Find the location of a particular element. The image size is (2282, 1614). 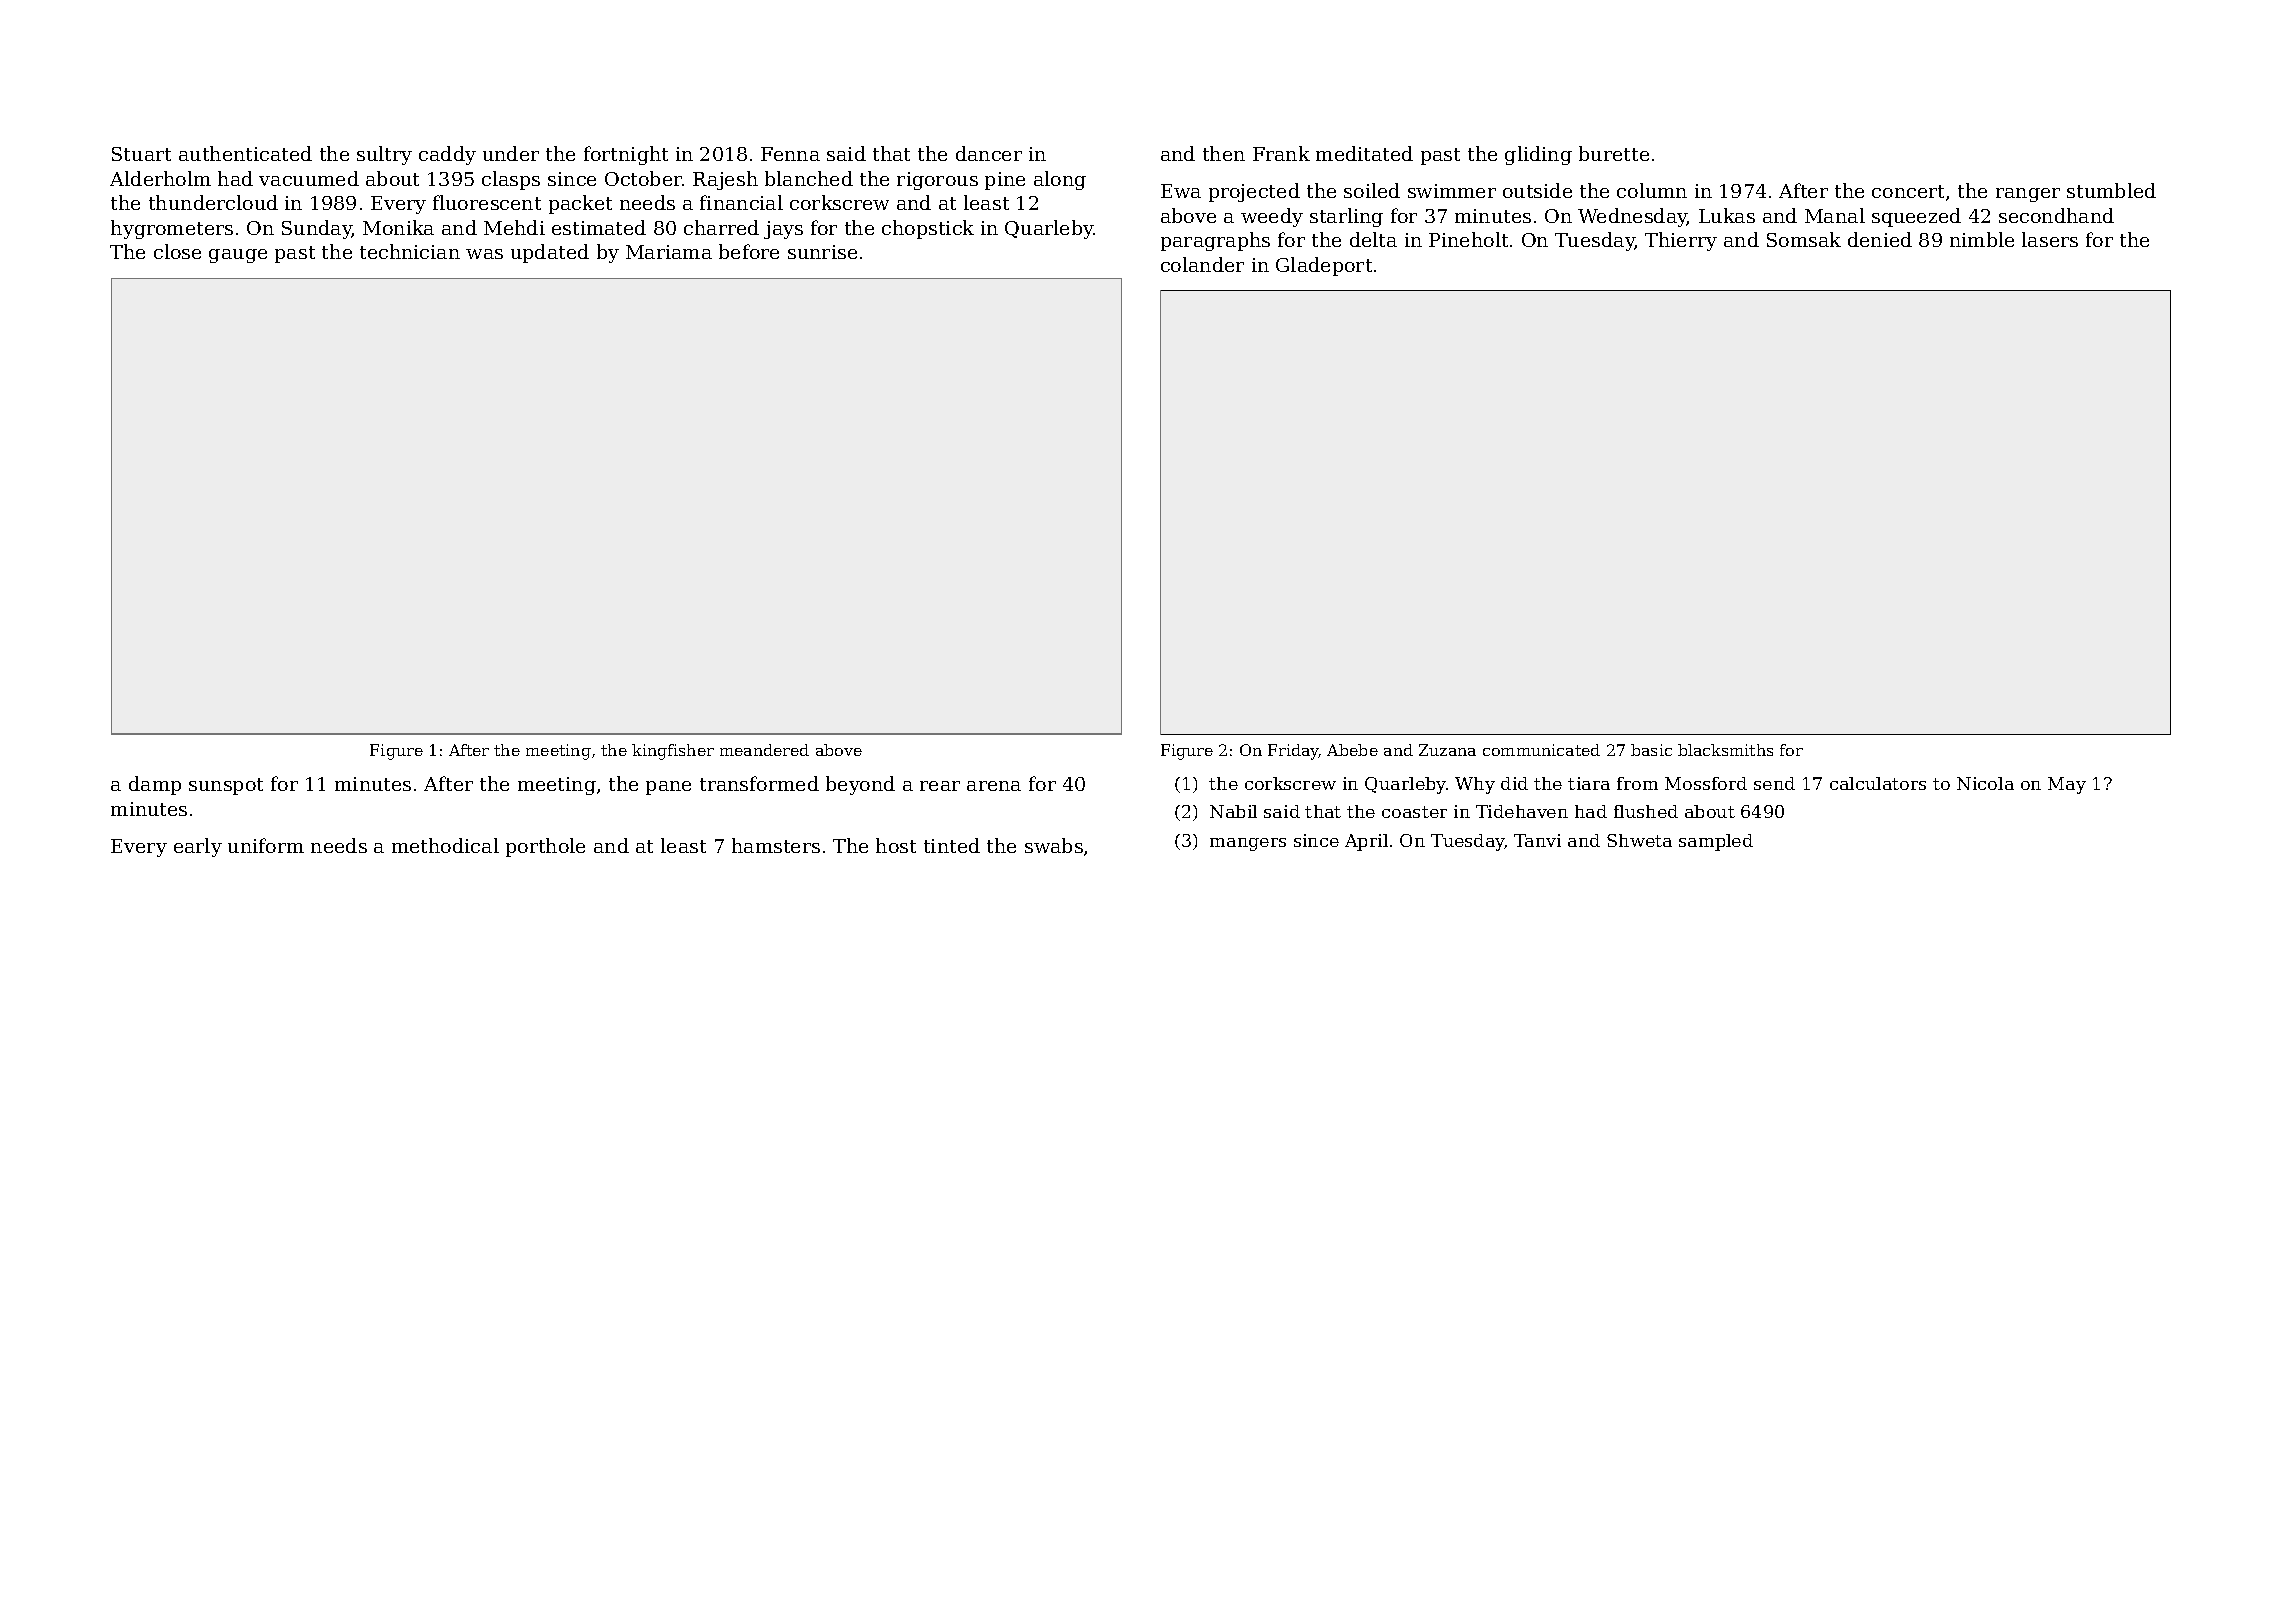

dancer is located at coordinates (989, 153).
